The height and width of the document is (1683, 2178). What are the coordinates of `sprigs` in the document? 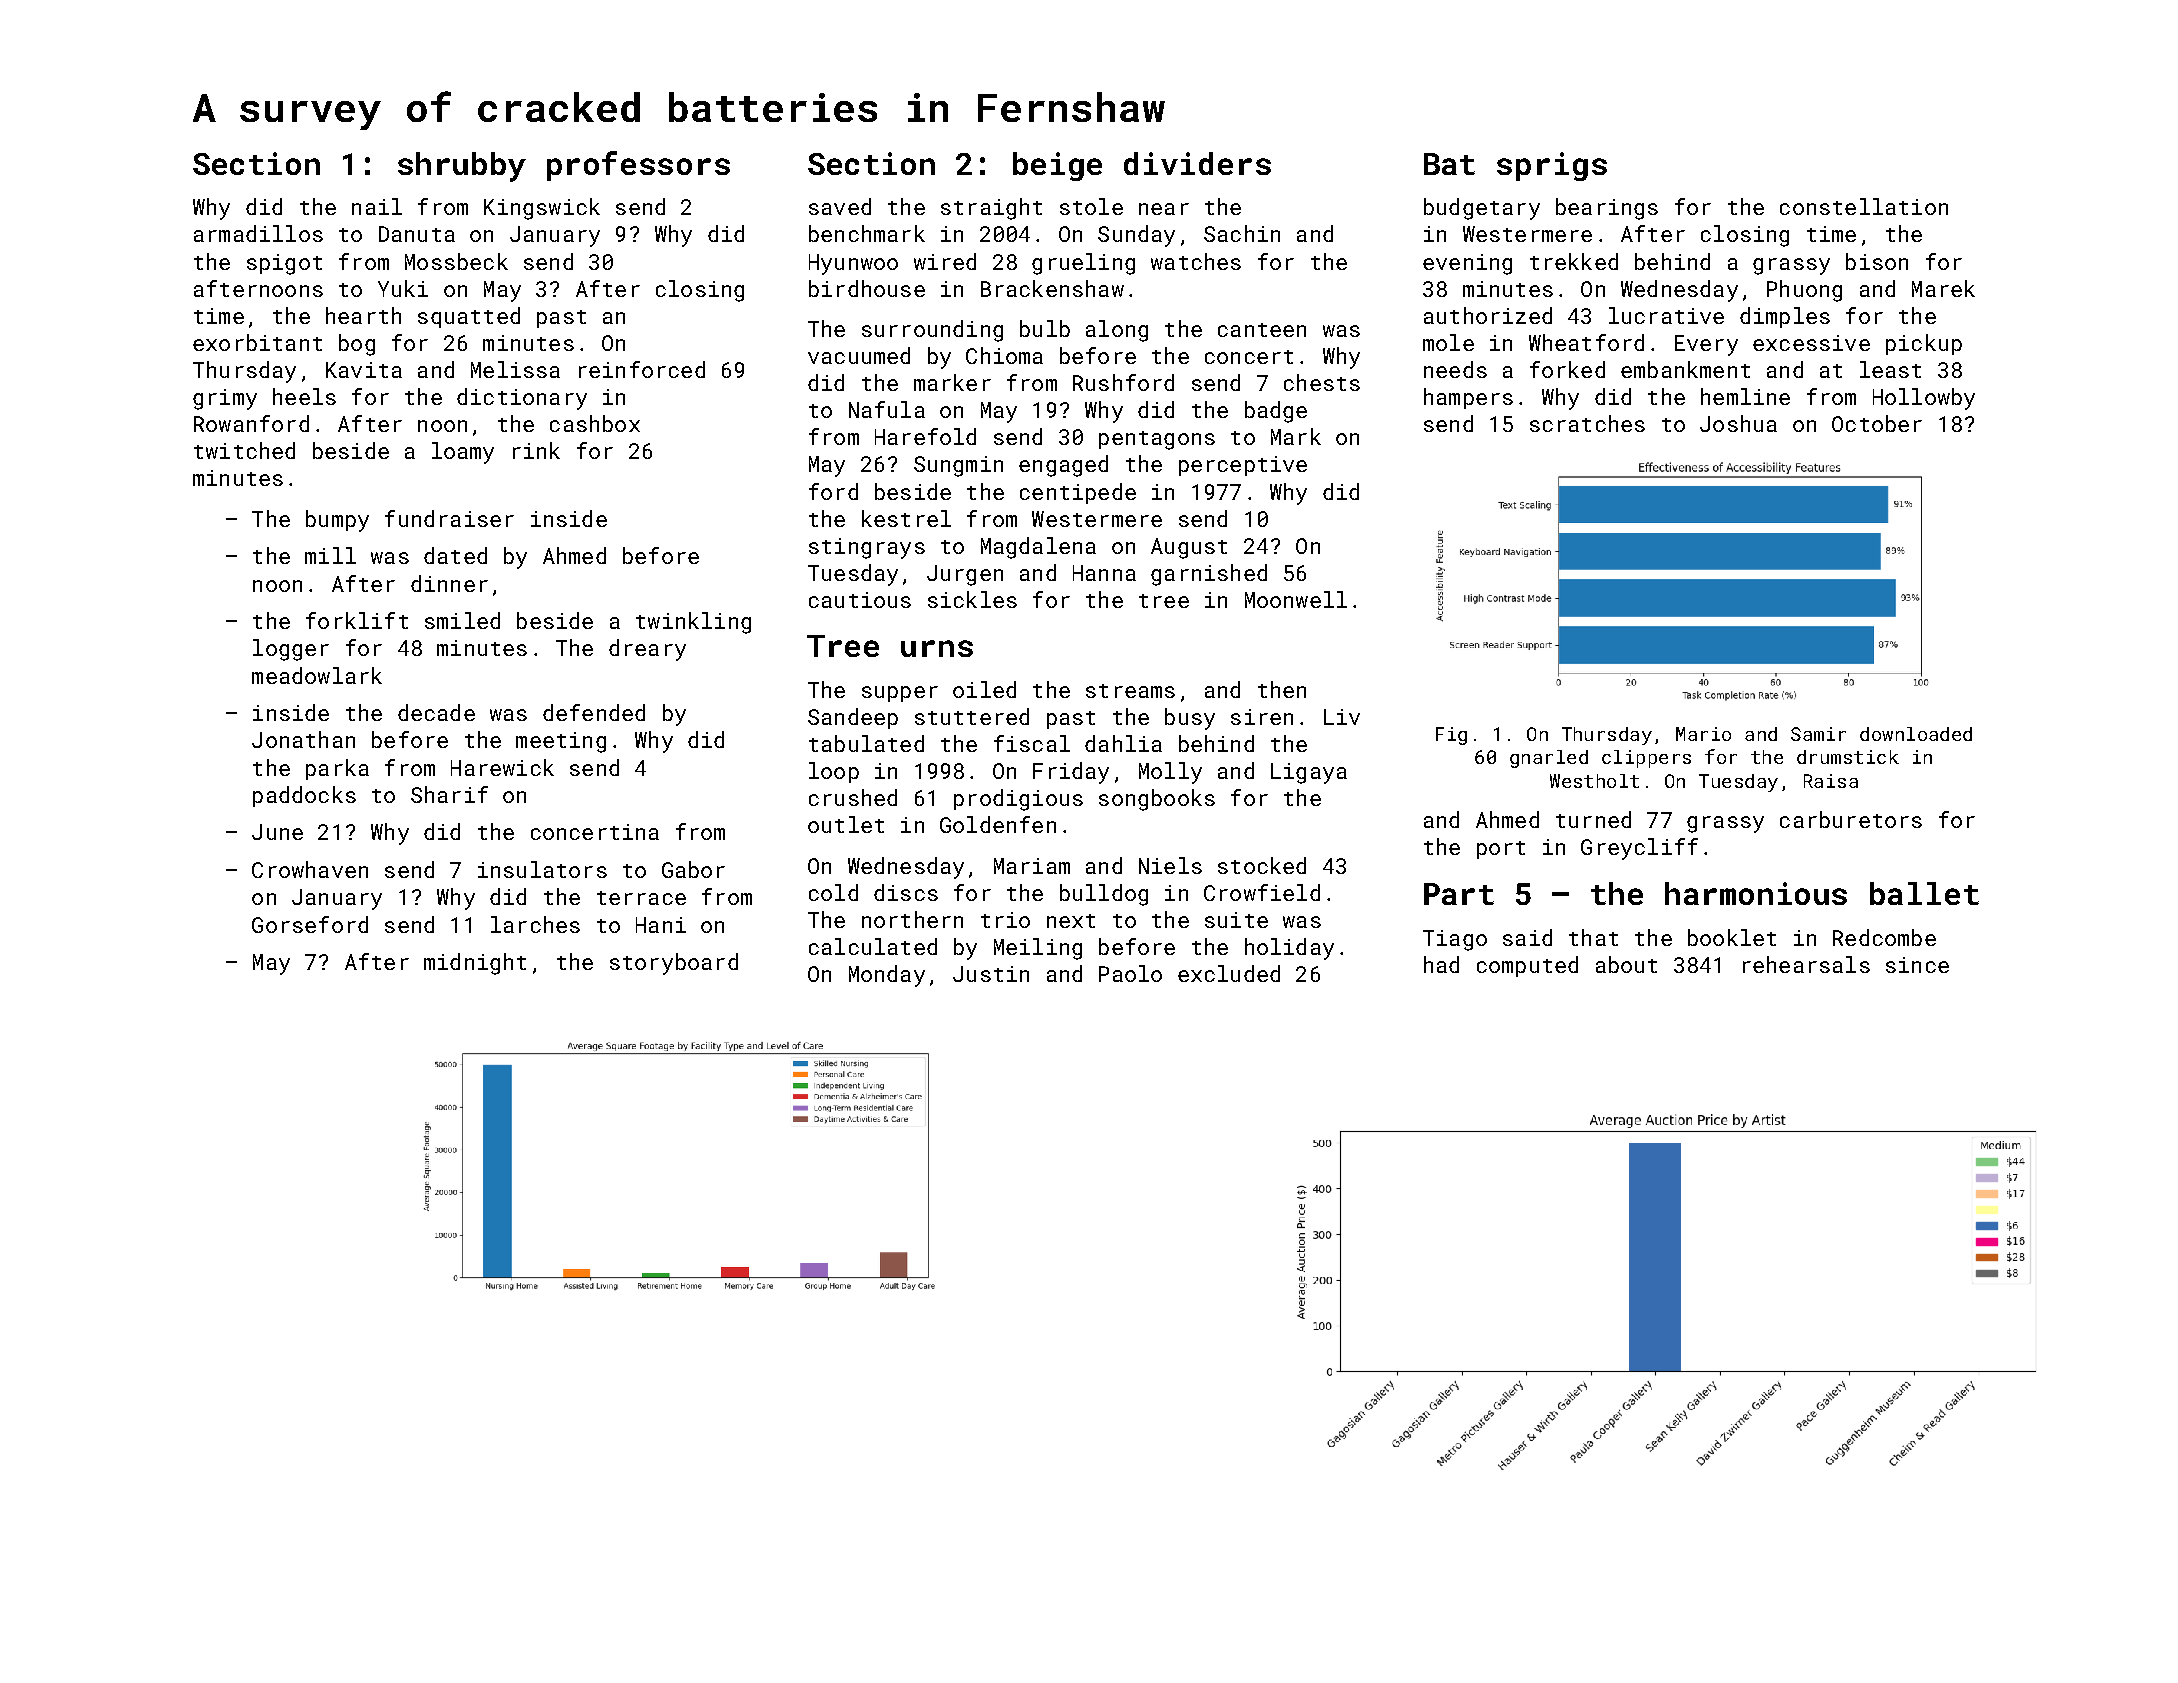 It's located at (1552, 166).
